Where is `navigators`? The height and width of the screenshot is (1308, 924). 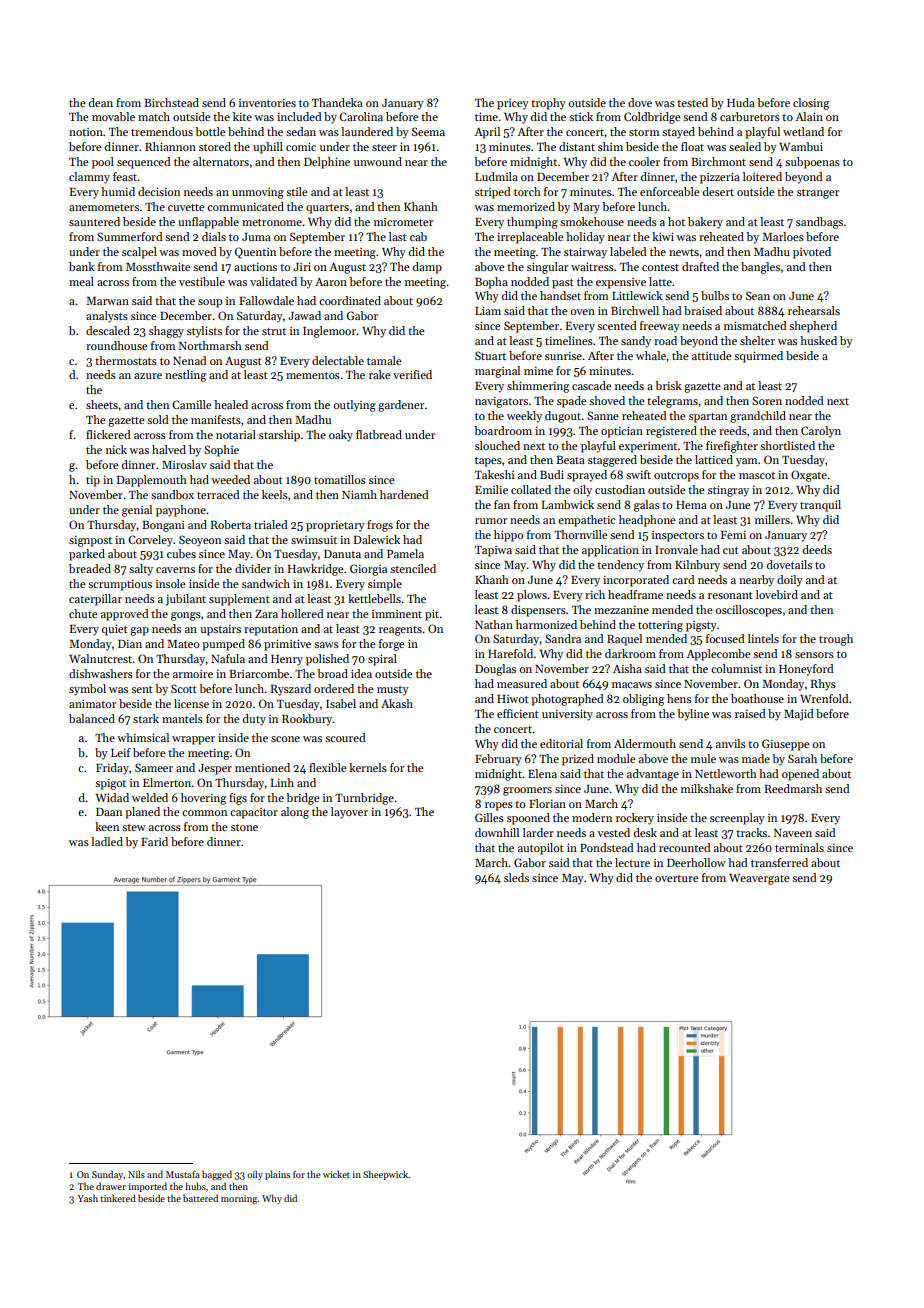 navigators is located at coordinates (501, 402).
